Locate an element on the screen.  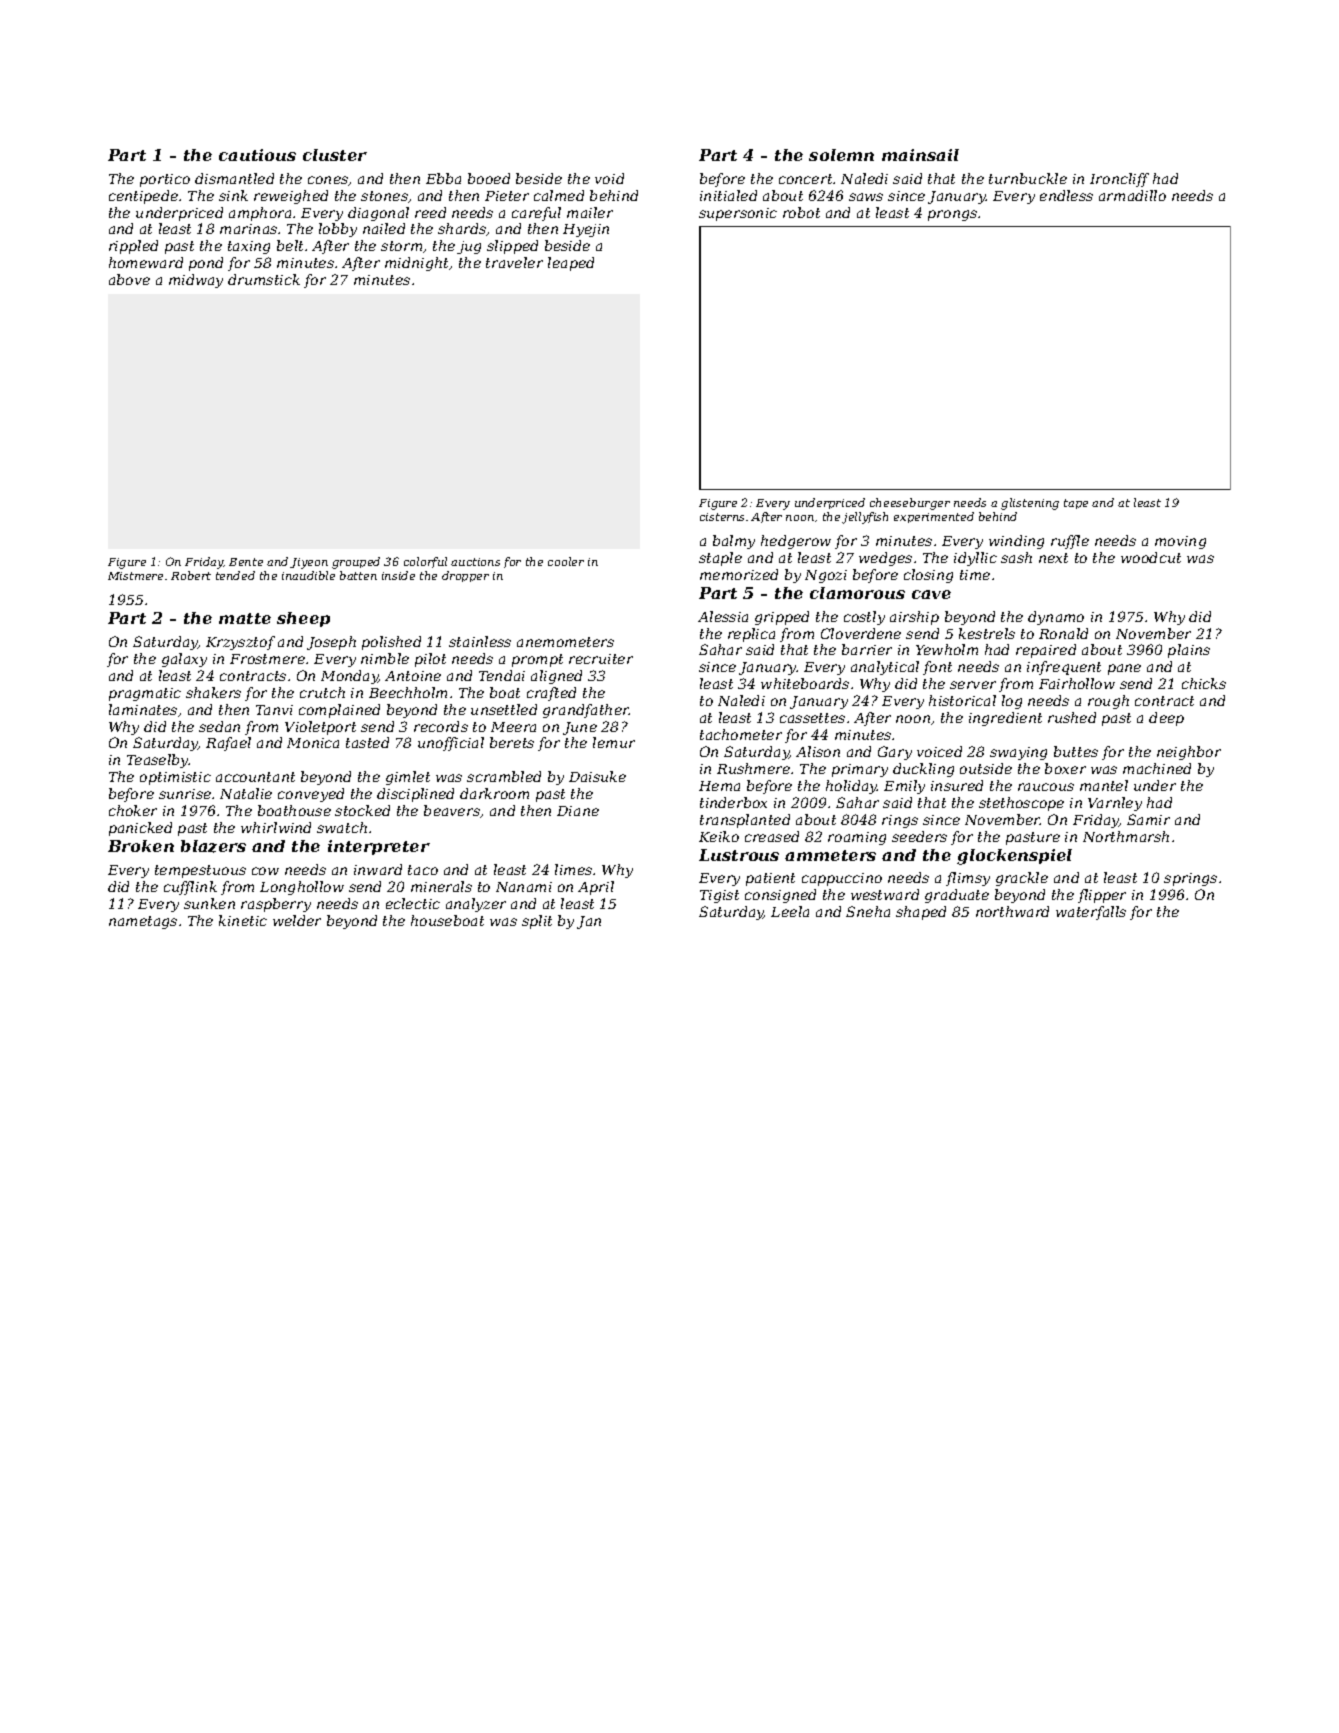
cisterns is located at coordinates (722, 517).
